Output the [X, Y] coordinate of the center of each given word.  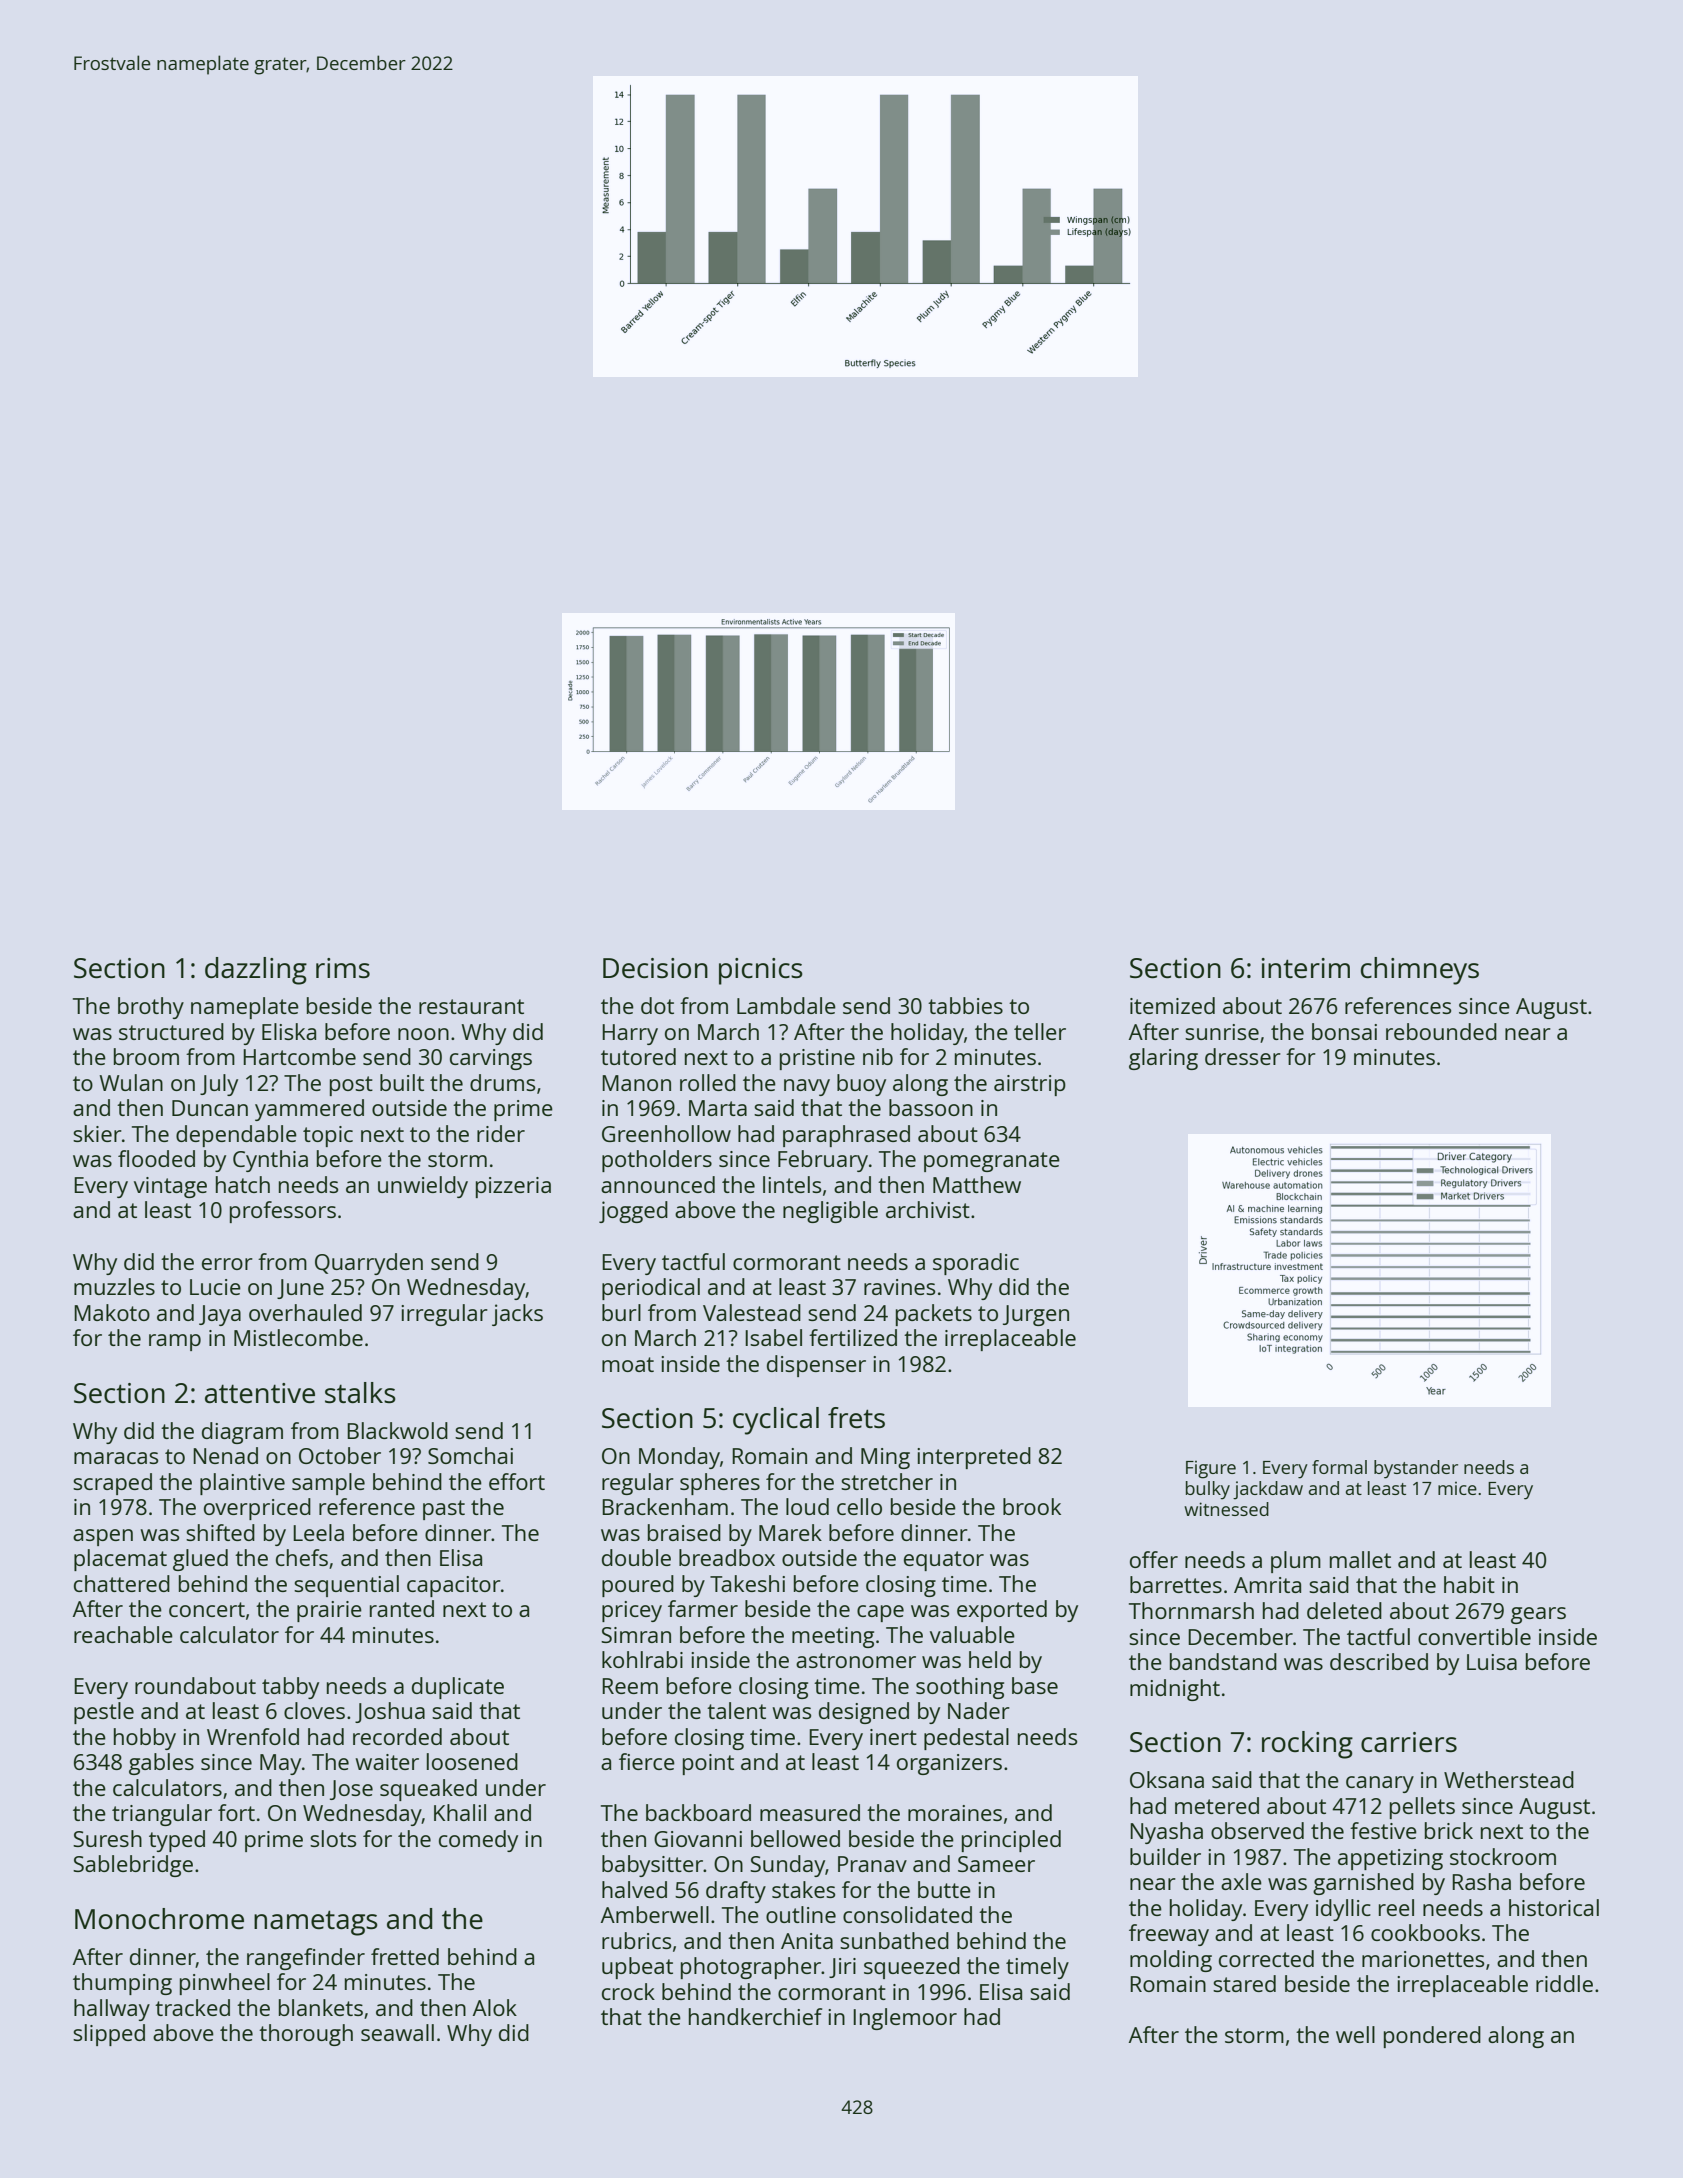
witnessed [1226, 1509]
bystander [1416, 1469]
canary [1380, 1784]
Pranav [872, 1864]
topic [328, 1136]
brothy [151, 1008]
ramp [175, 1342]
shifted [220, 1532]
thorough [306, 2035]
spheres [720, 1484]
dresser [1243, 1056]
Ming [885, 1458]
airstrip [1030, 1085]
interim [1306, 968]
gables [161, 1764]
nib [878, 1056]
